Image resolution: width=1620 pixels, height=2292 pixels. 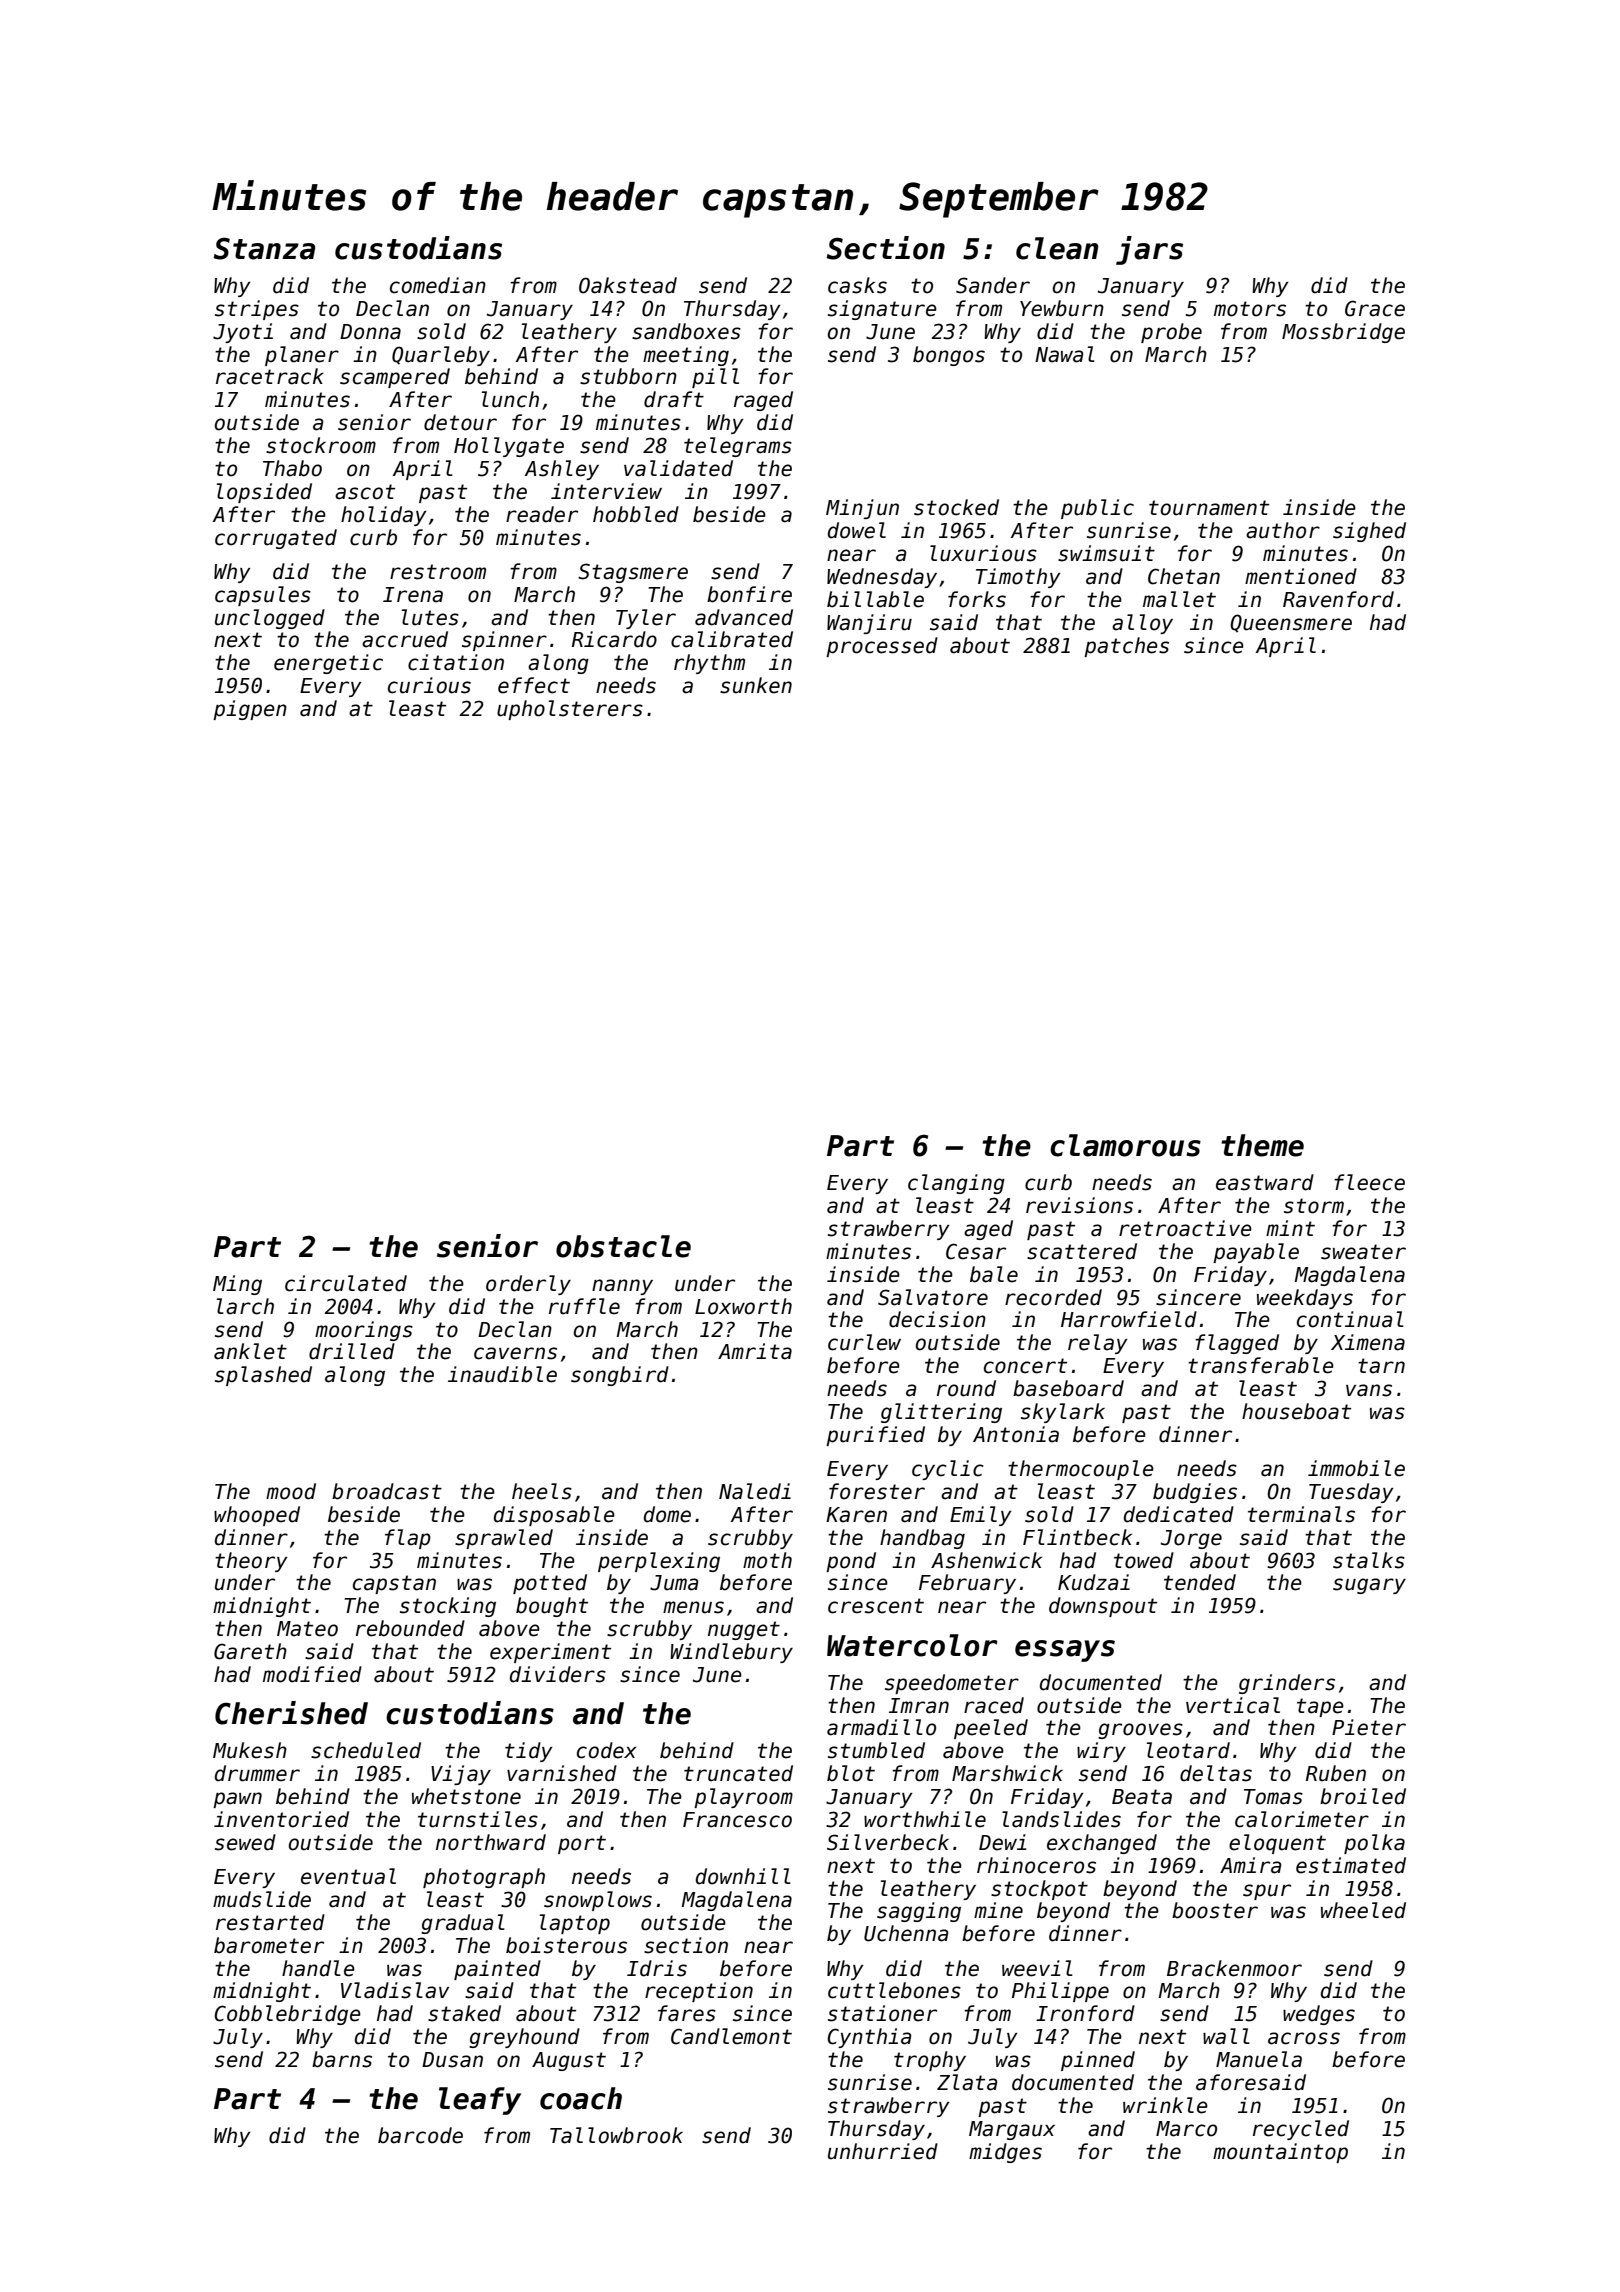 I want to click on upholsterers, so click(x=570, y=710).
